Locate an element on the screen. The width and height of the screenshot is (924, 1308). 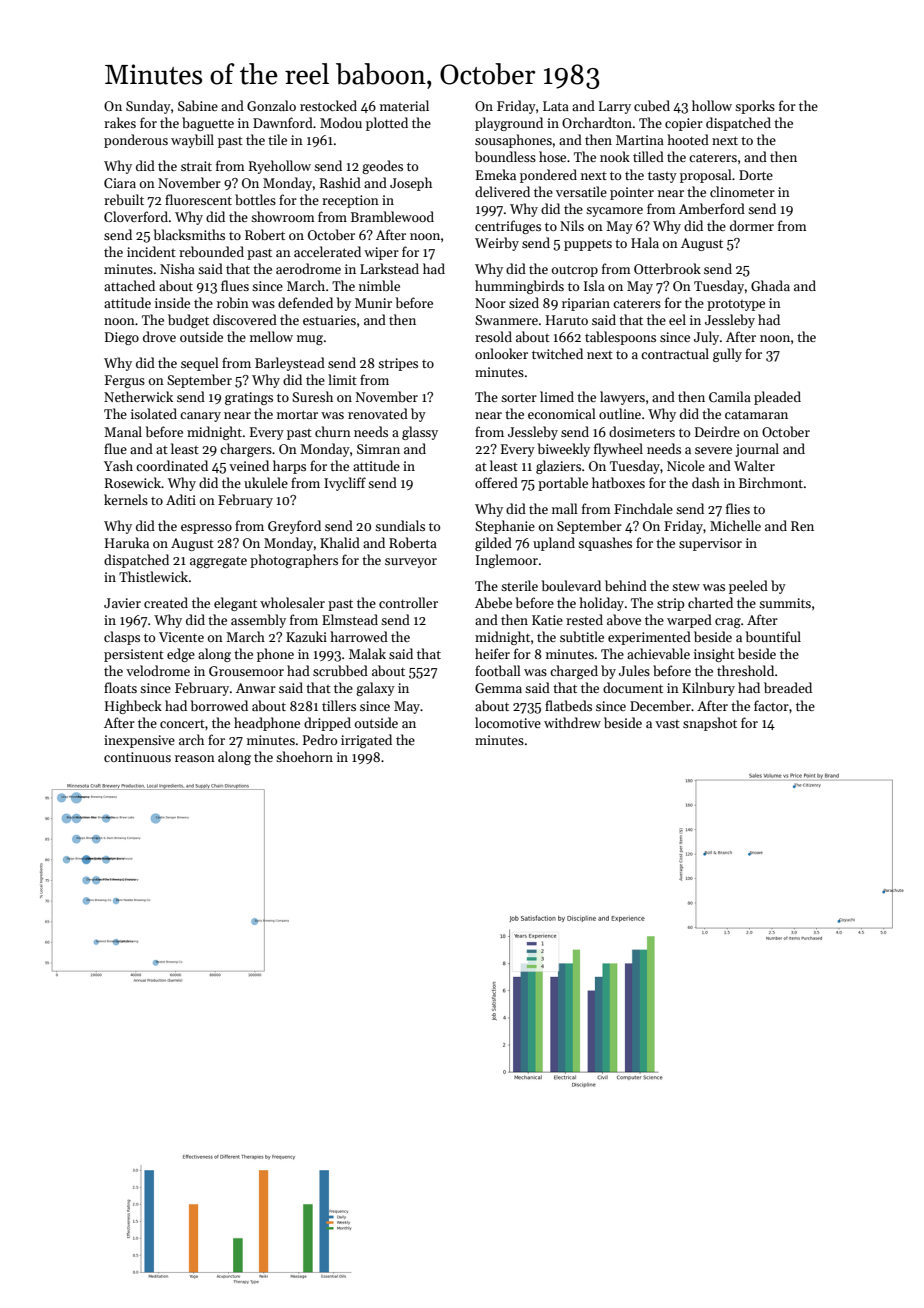
gully is located at coordinates (727, 355).
